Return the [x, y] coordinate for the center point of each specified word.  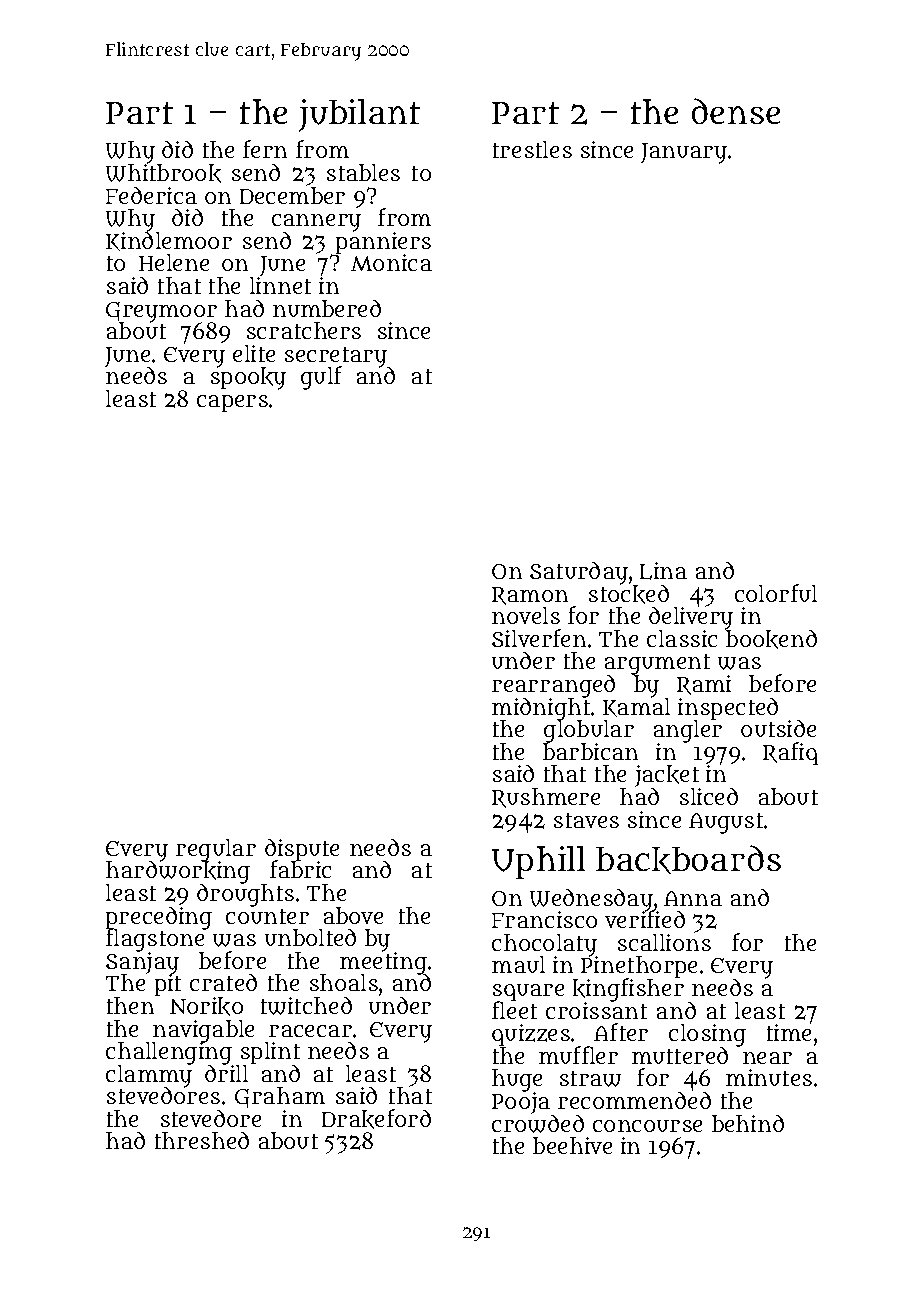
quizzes [531, 1035]
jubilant [359, 115]
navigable [203, 1031]
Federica [151, 195]
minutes [769, 1077]
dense [736, 111]
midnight [541, 709]
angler [688, 732]
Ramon [530, 596]
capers [232, 403]
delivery [691, 618]
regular [216, 850]
